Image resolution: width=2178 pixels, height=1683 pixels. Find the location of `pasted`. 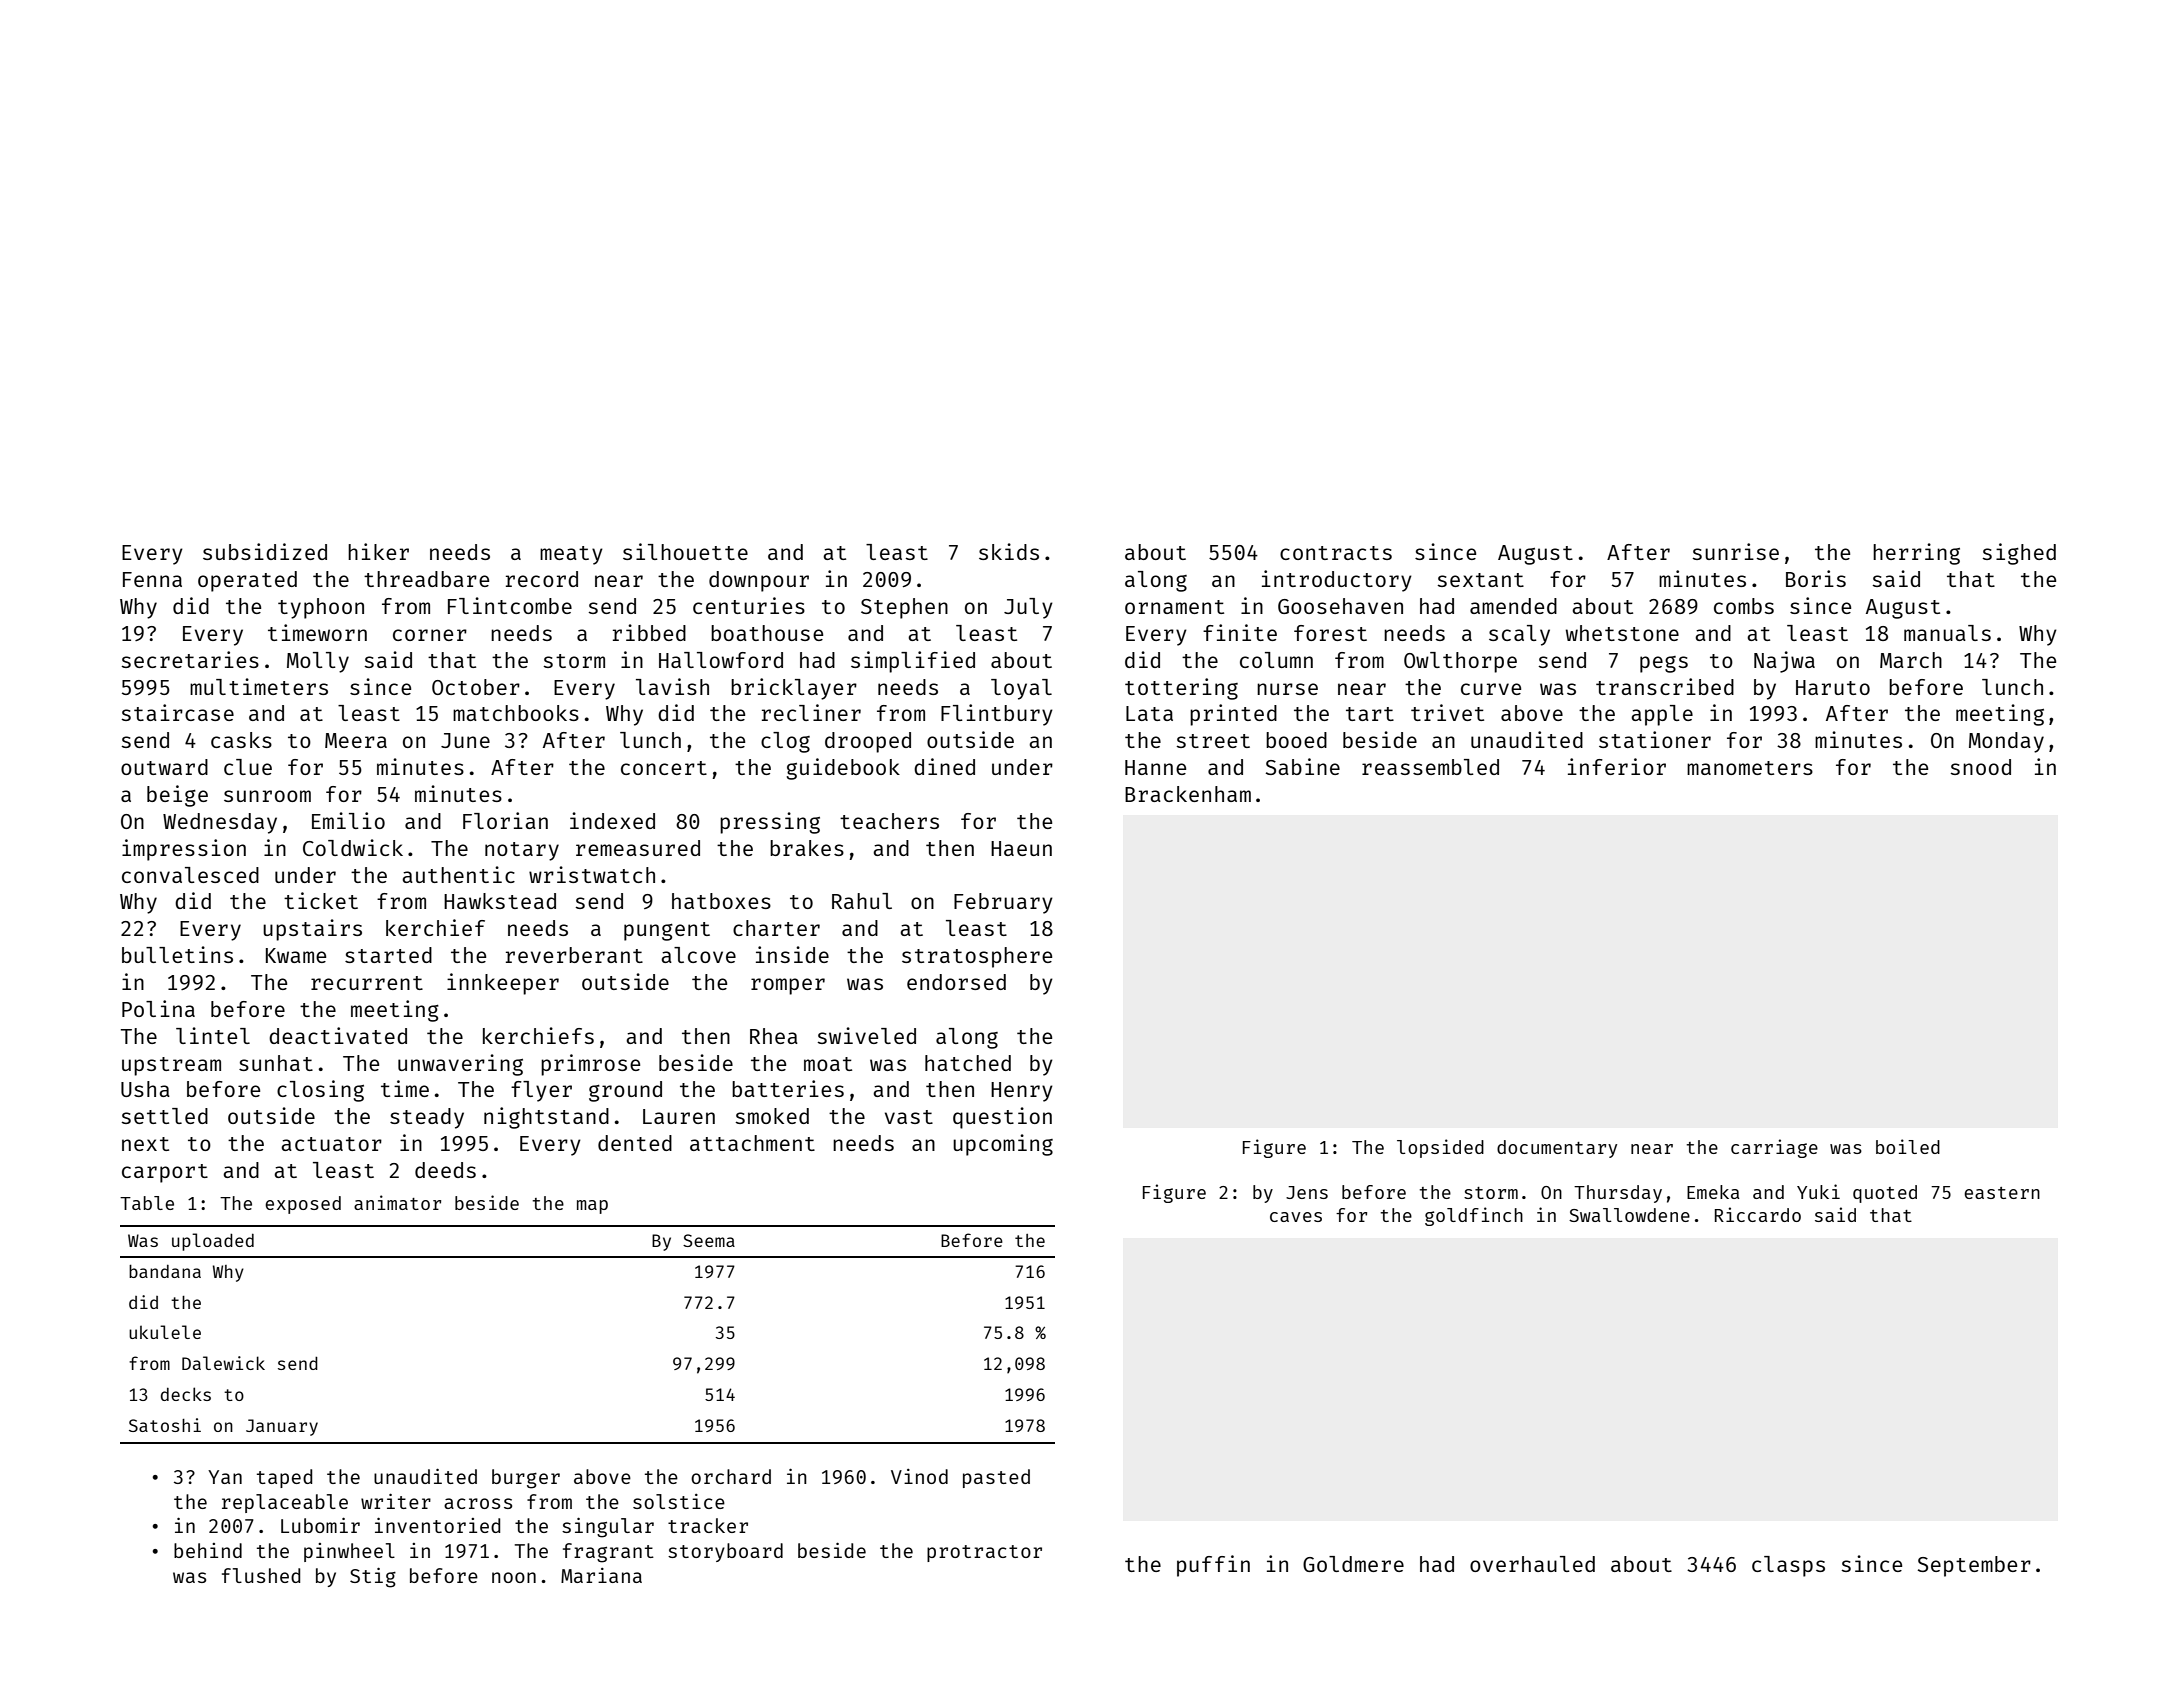

pasted is located at coordinates (996, 1478).
